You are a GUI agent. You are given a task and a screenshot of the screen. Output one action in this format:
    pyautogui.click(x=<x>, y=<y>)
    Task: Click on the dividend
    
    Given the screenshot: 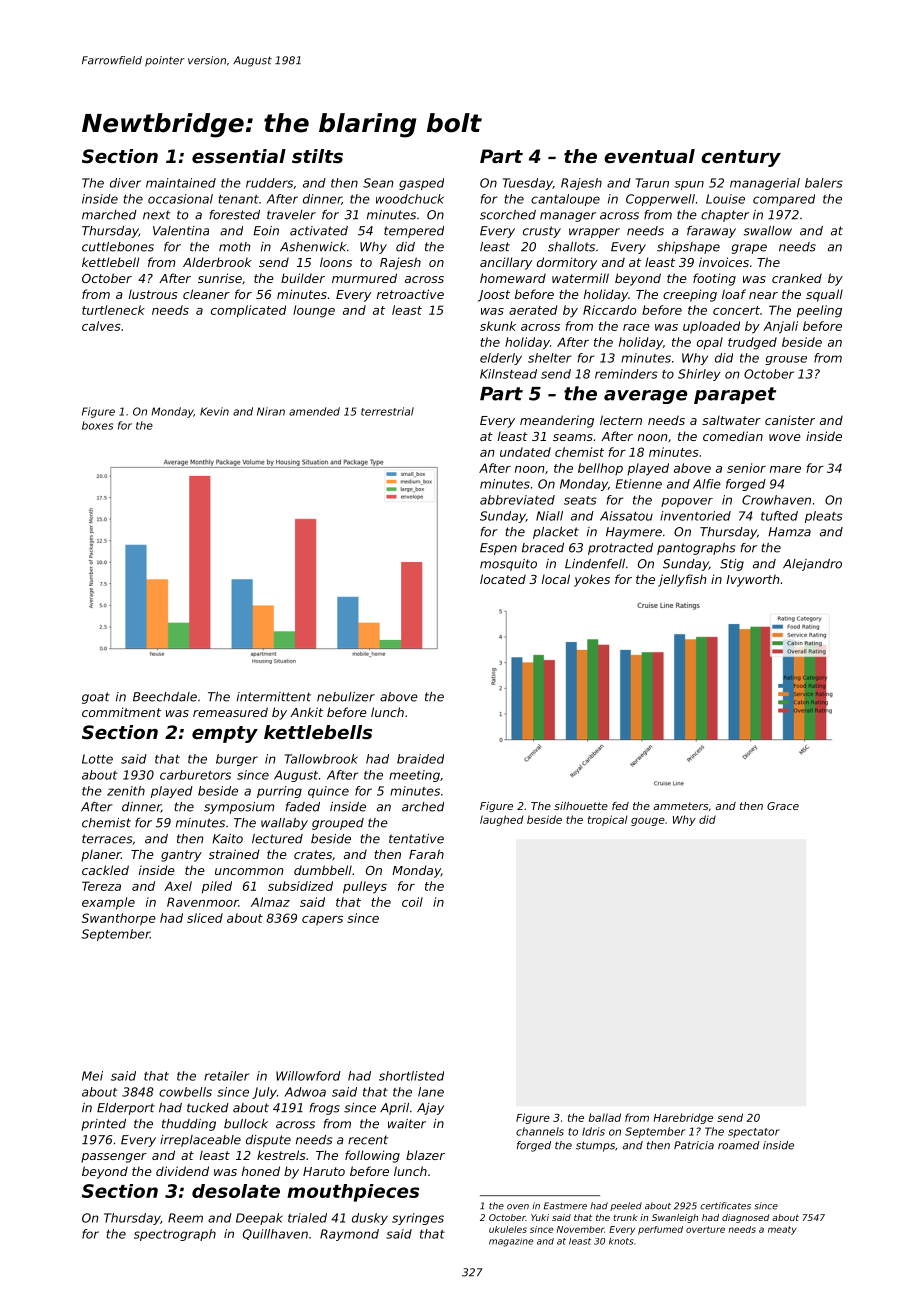 What is the action you would take?
    pyautogui.click(x=182, y=1171)
